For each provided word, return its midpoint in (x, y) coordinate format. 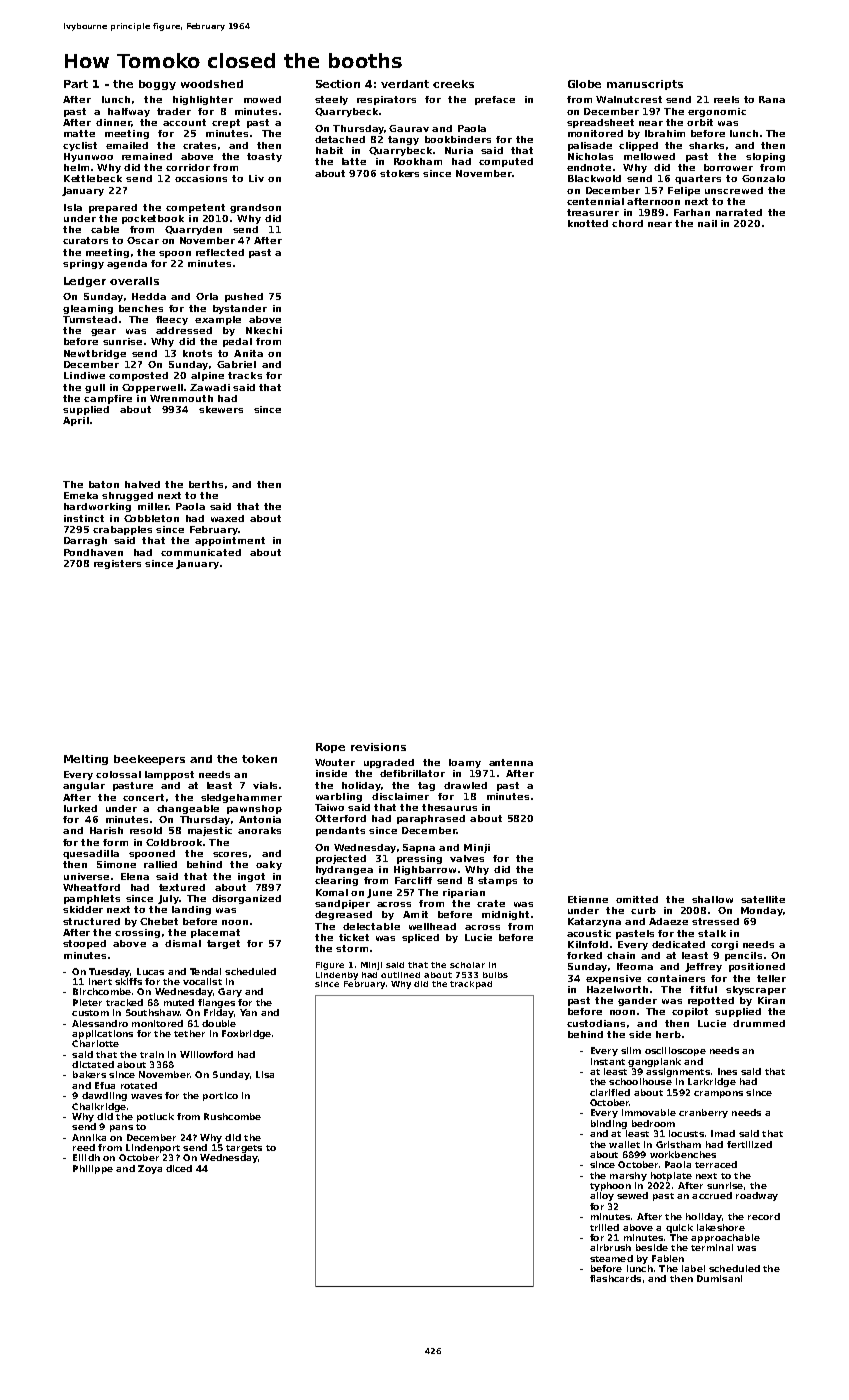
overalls (134, 281)
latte (354, 161)
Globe (584, 84)
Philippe (93, 1169)
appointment (230, 541)
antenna (511, 762)
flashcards (615, 1278)
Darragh (85, 541)
